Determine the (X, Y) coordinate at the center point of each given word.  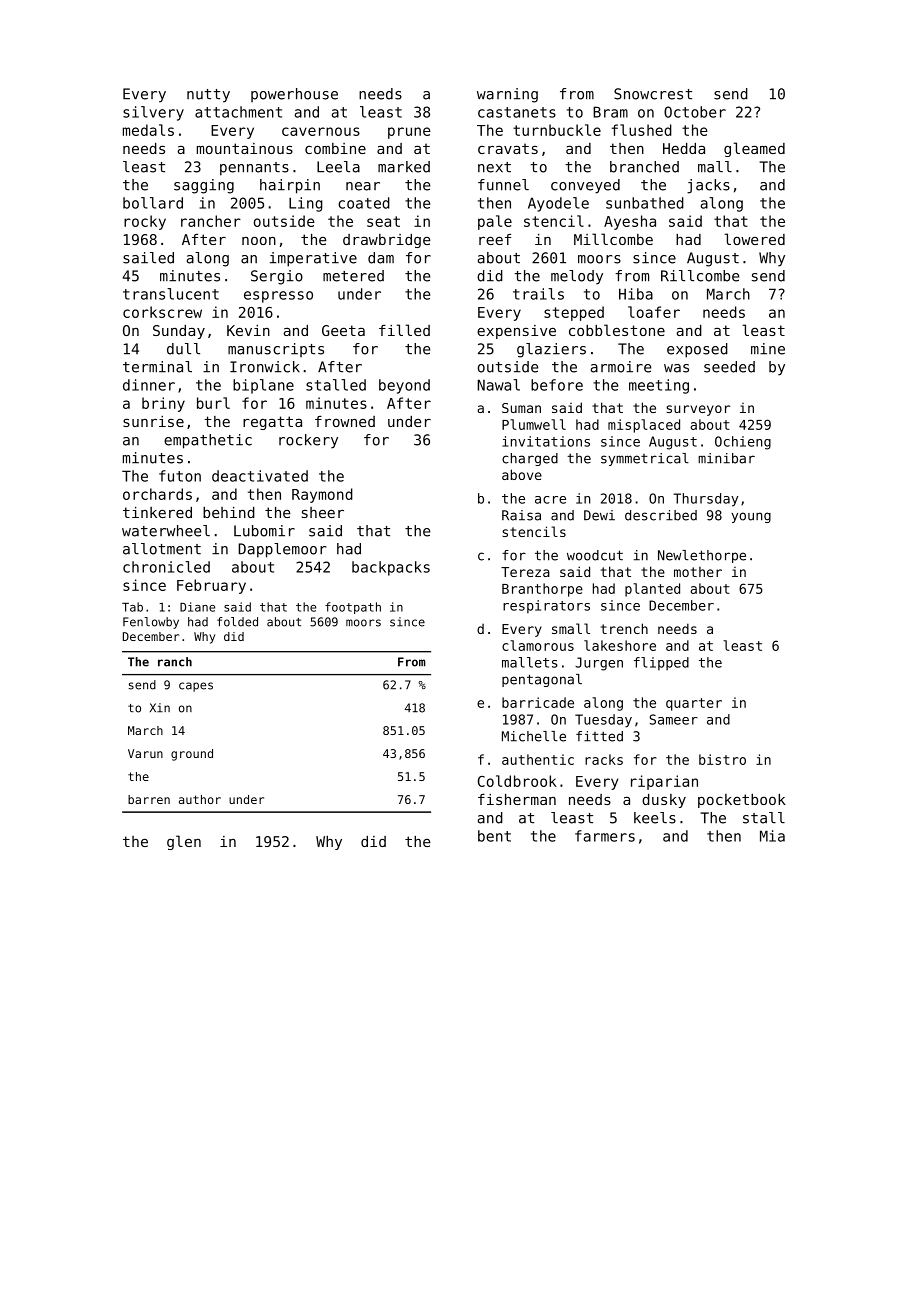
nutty (208, 96)
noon (259, 240)
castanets (517, 112)
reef (495, 239)
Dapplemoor (282, 550)
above (522, 474)
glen (184, 842)
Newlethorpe (702, 556)
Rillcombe (700, 276)
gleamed (754, 149)
